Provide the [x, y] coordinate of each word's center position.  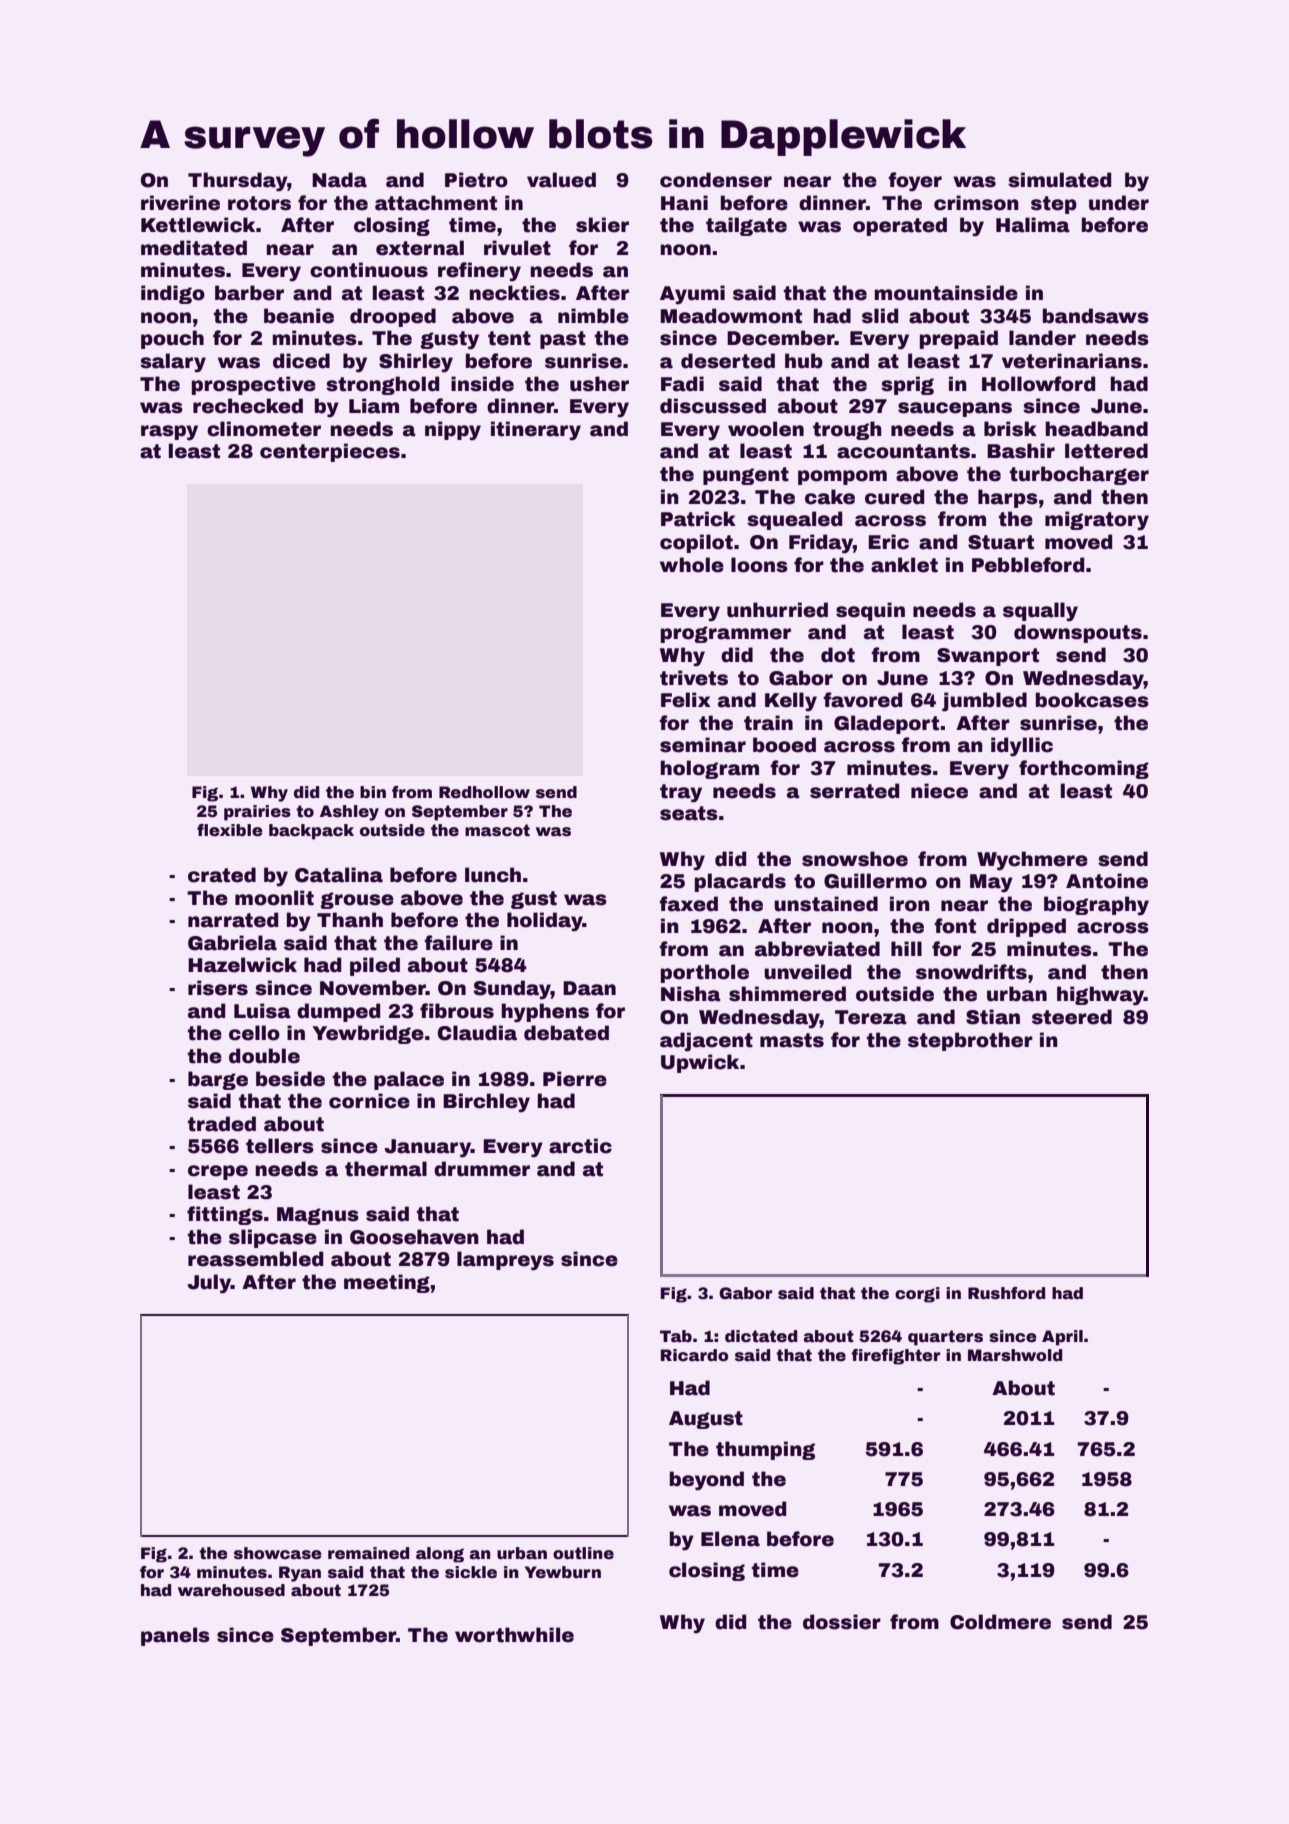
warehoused [231, 1590]
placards [740, 882]
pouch [172, 339]
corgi [917, 1295]
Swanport [988, 657]
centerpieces [330, 452]
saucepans [955, 409]
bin [373, 792]
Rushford [1006, 1293]
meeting [387, 1283]
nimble [593, 316]
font [955, 926]
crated [222, 875]
